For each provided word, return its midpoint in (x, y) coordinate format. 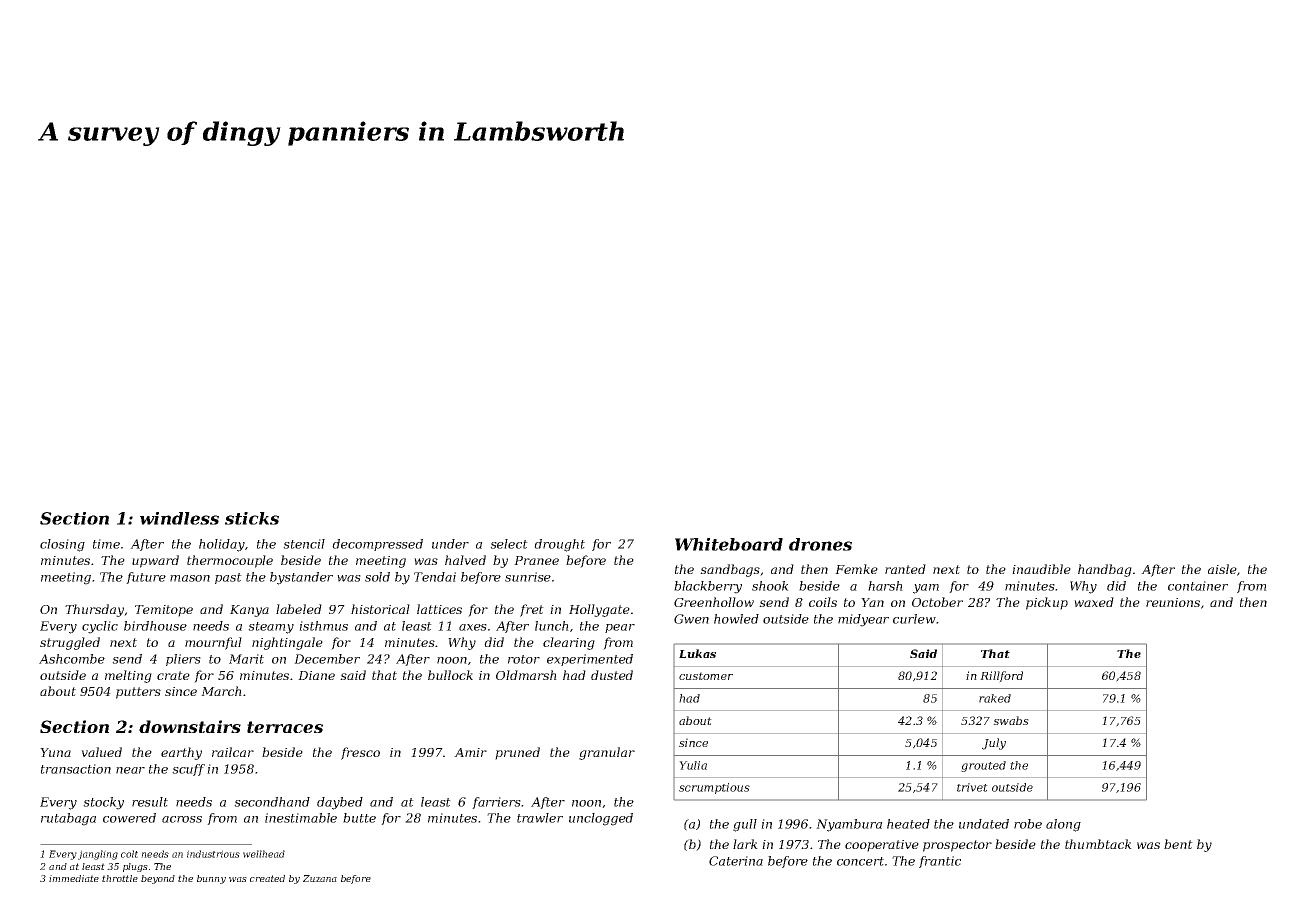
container (1198, 586)
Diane (316, 675)
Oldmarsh (526, 675)
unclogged (601, 819)
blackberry (708, 587)
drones (820, 544)
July (994, 744)
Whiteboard (729, 544)
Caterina (736, 861)
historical (380, 609)
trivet (972, 787)
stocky (103, 803)
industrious (213, 854)
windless (179, 518)
